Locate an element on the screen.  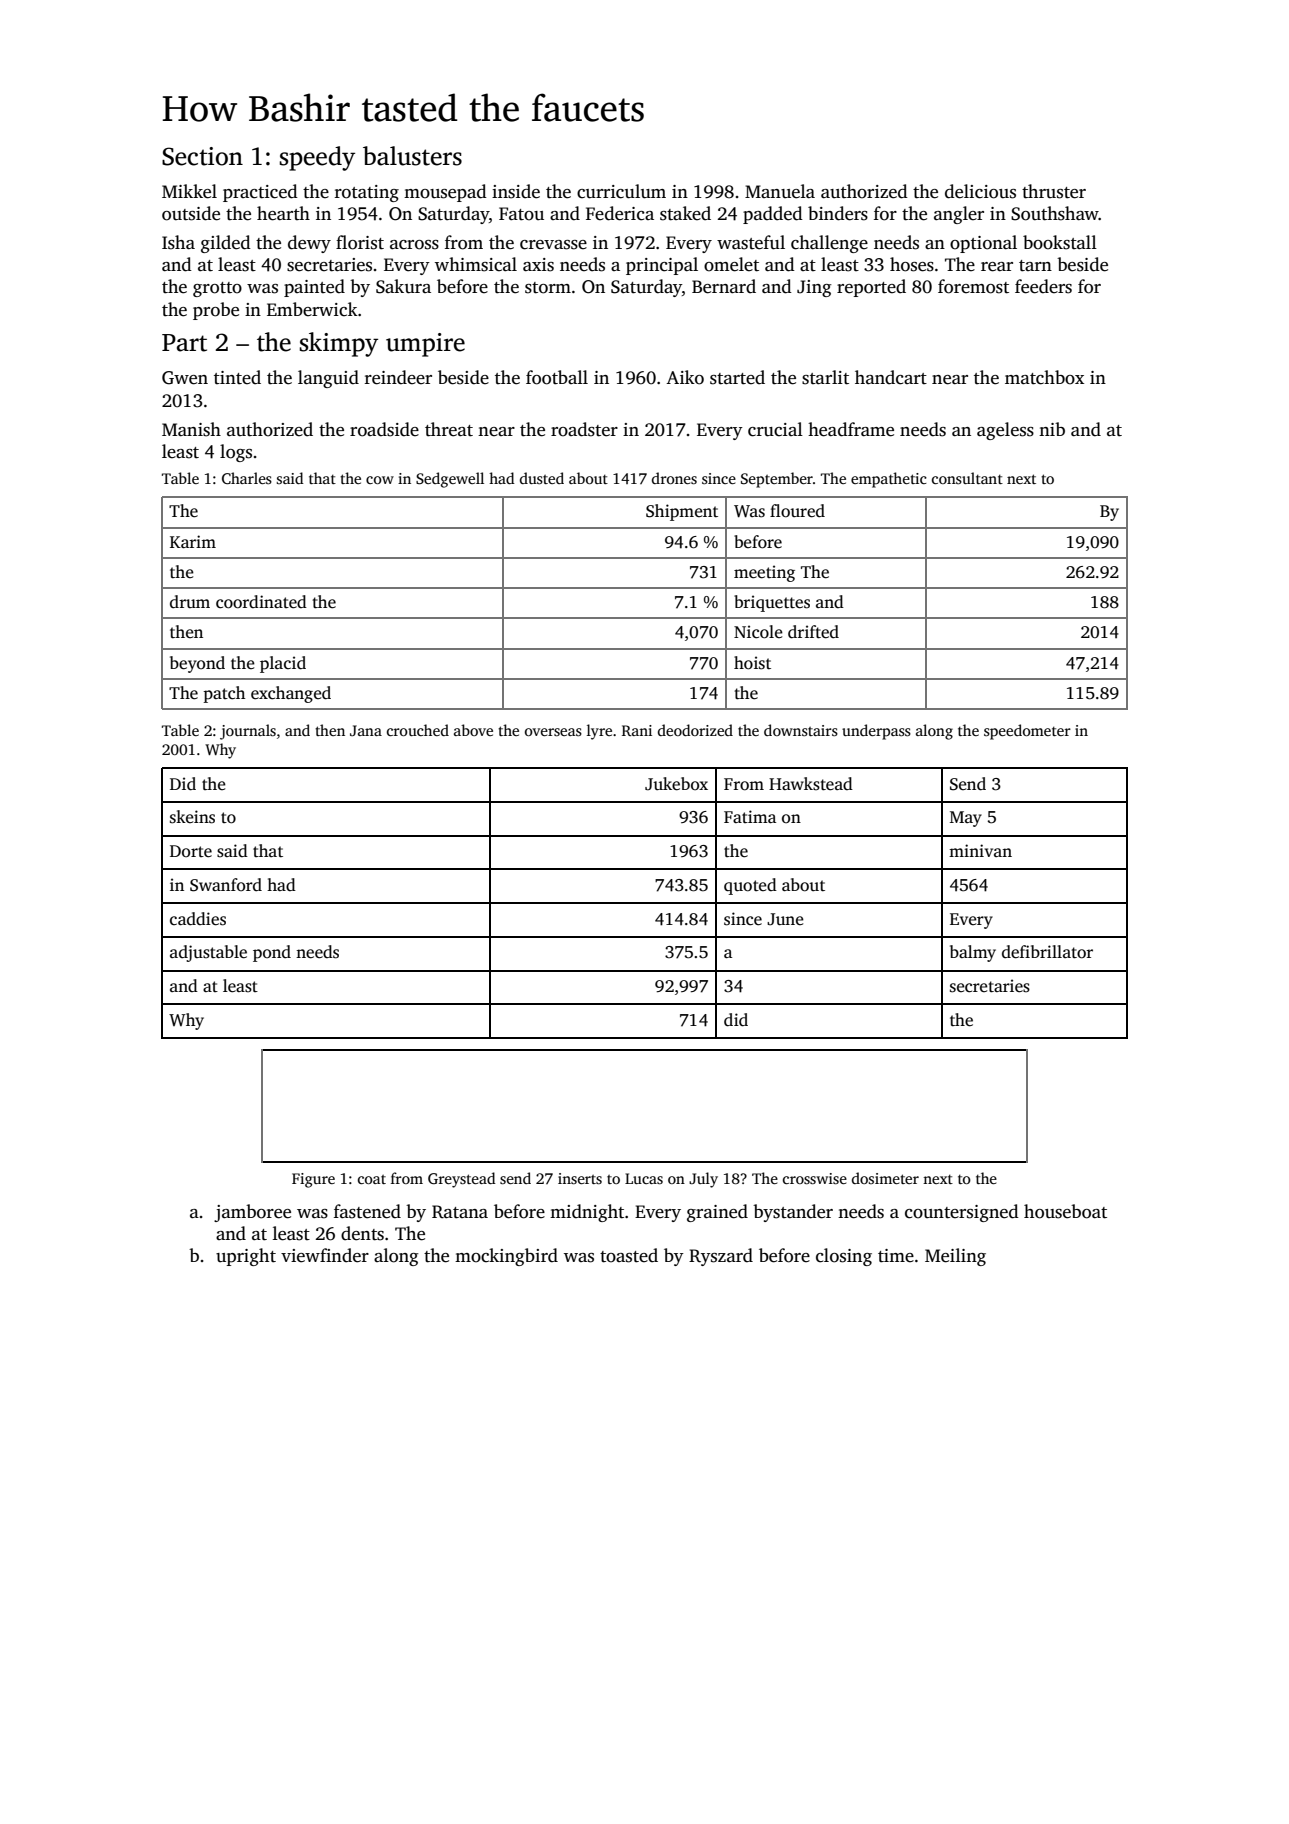
quoted is located at coordinates (750, 886).
